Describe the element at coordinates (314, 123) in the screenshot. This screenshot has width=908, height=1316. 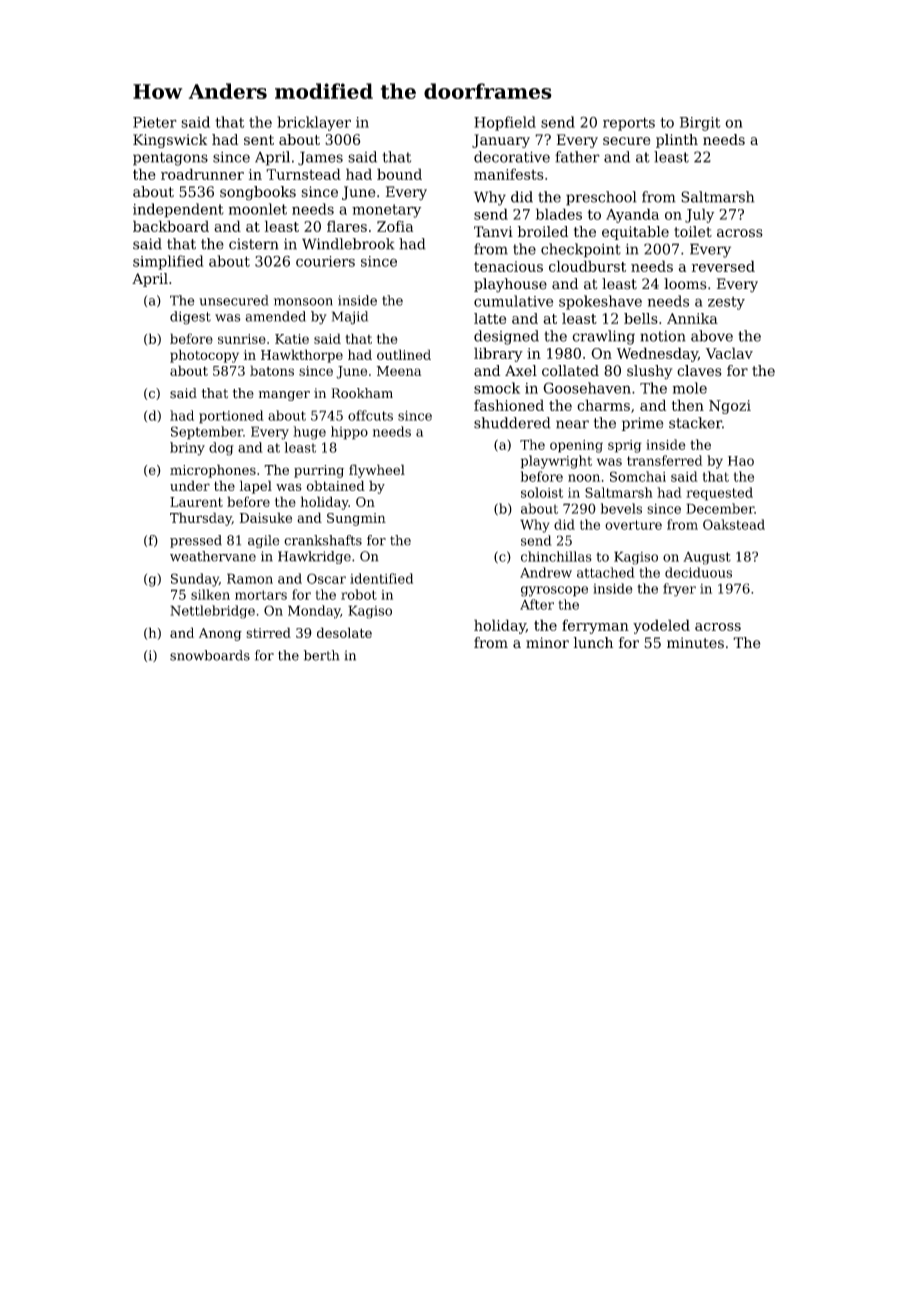
I see `bricklayer` at that location.
